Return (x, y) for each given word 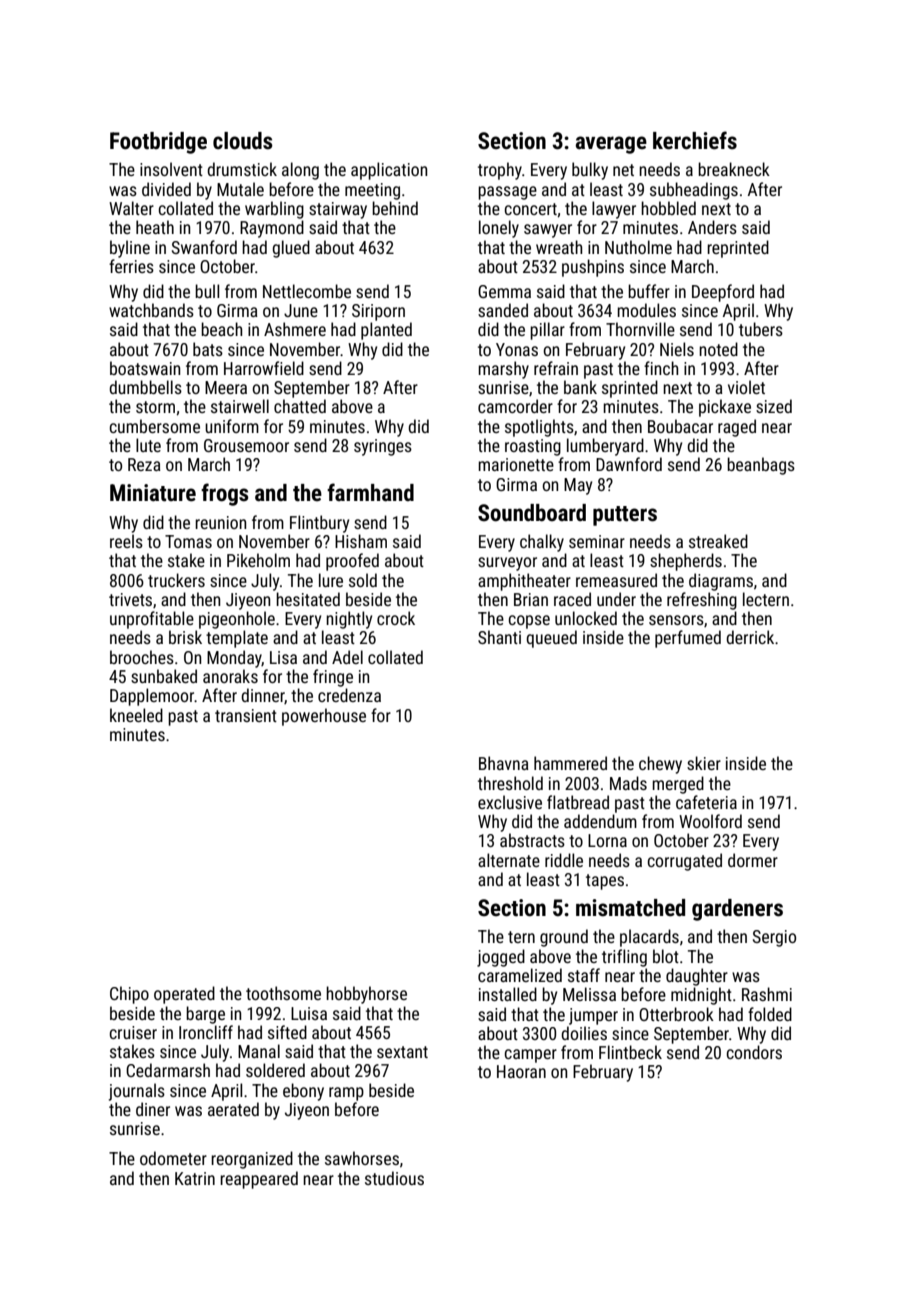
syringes (383, 447)
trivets (130, 599)
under (616, 599)
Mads (628, 783)
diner (153, 1109)
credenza (349, 695)
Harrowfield (264, 368)
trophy (500, 171)
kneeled (136, 715)
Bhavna (504, 763)
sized (774, 406)
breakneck (734, 169)
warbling (274, 210)
